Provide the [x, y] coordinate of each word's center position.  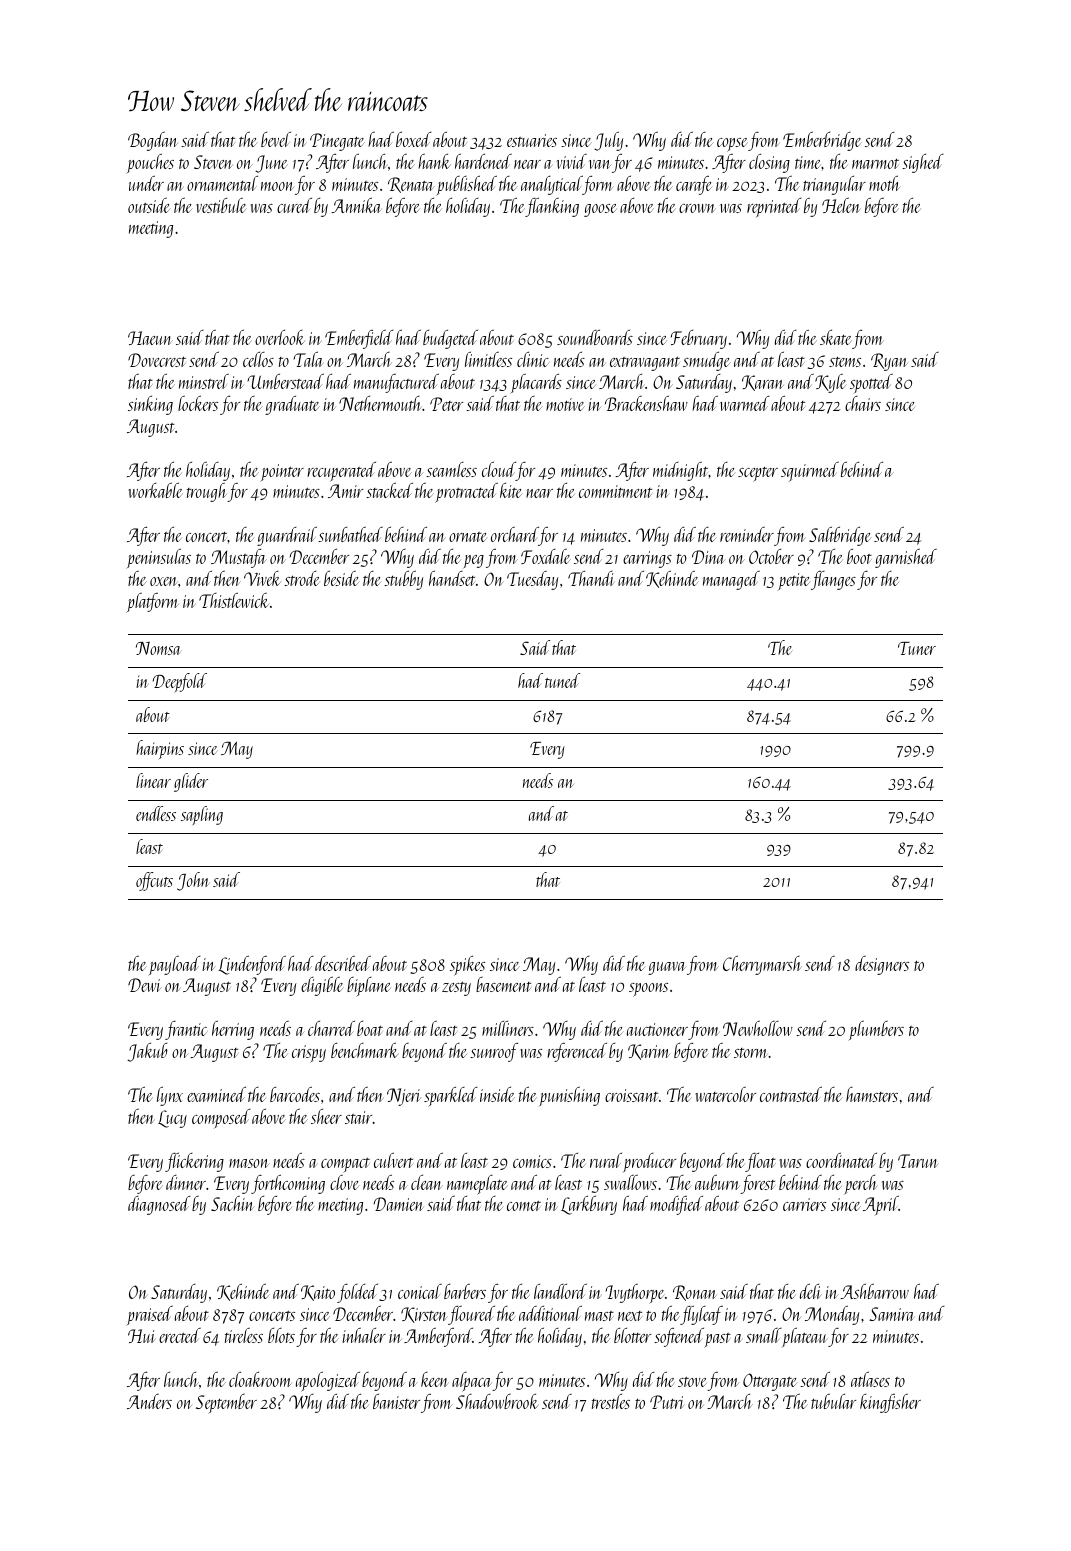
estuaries [532, 140]
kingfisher [890, 1403]
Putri [667, 1402]
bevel [276, 139]
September [226, 1404]
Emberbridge [822, 141]
